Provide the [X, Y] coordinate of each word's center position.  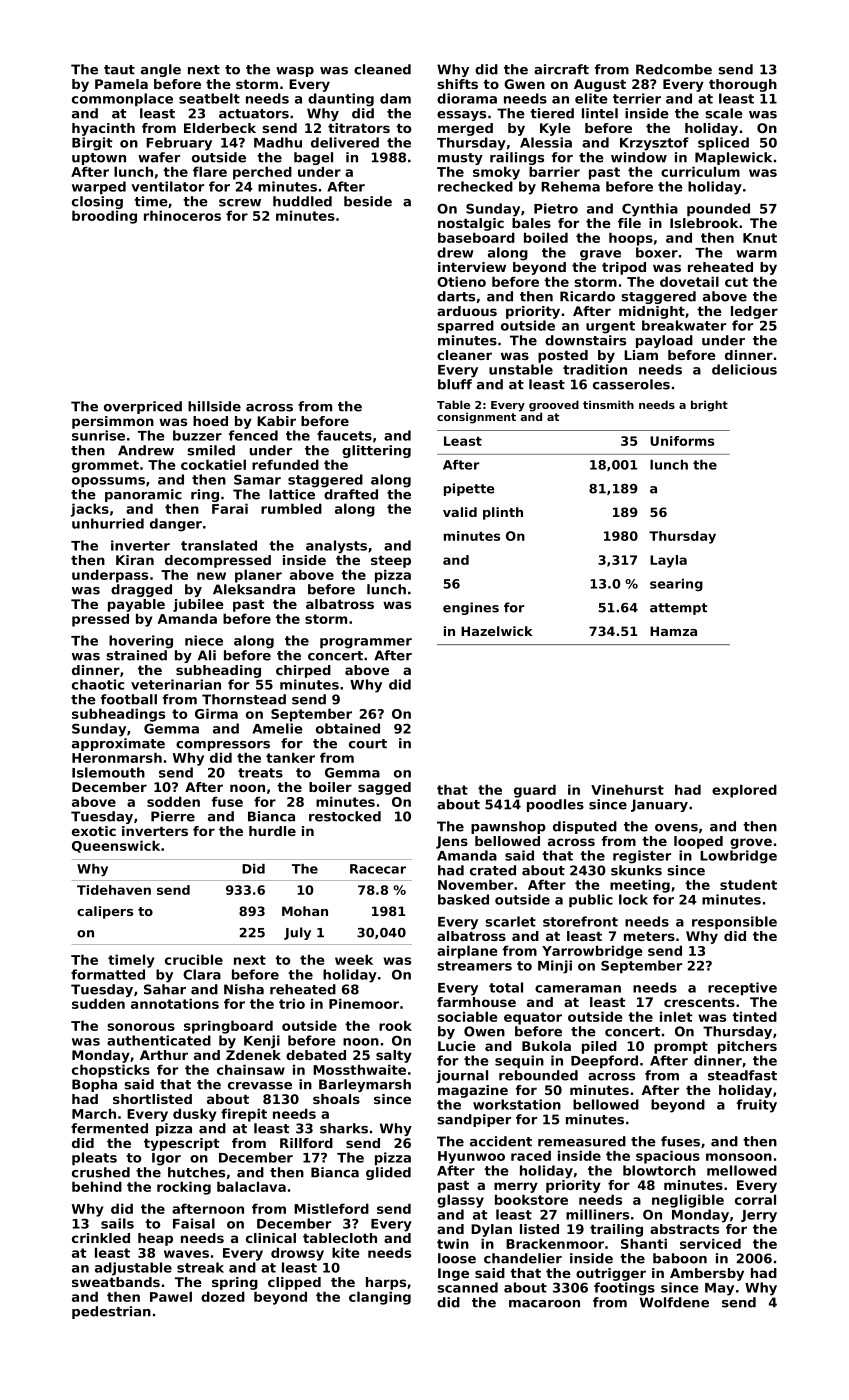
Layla [668, 561]
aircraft [561, 69]
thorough [743, 85]
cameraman [578, 989]
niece [204, 640]
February [179, 144]
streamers [474, 966]
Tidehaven [114, 890]
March [94, 1113]
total [506, 987]
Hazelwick [497, 631]
